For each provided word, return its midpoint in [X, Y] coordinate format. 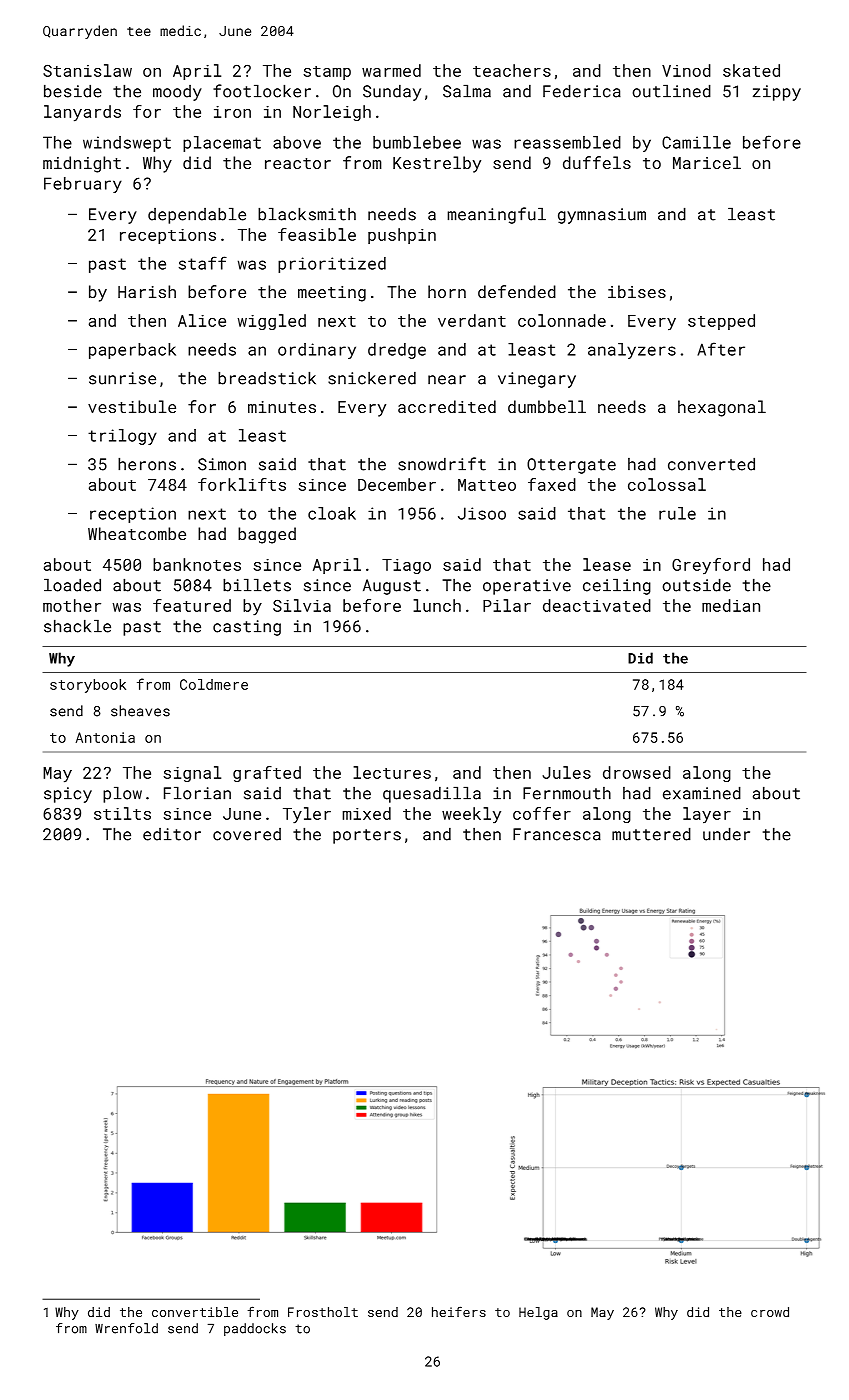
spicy [68, 795]
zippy [777, 93]
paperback [132, 351]
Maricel [707, 162]
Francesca [557, 834]
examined [702, 793]
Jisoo [482, 513]
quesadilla [432, 794]
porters [367, 836]
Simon [222, 464]
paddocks [255, 1329]
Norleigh [332, 113]
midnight [82, 164]
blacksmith [307, 214]
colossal [667, 484]
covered [247, 834]
